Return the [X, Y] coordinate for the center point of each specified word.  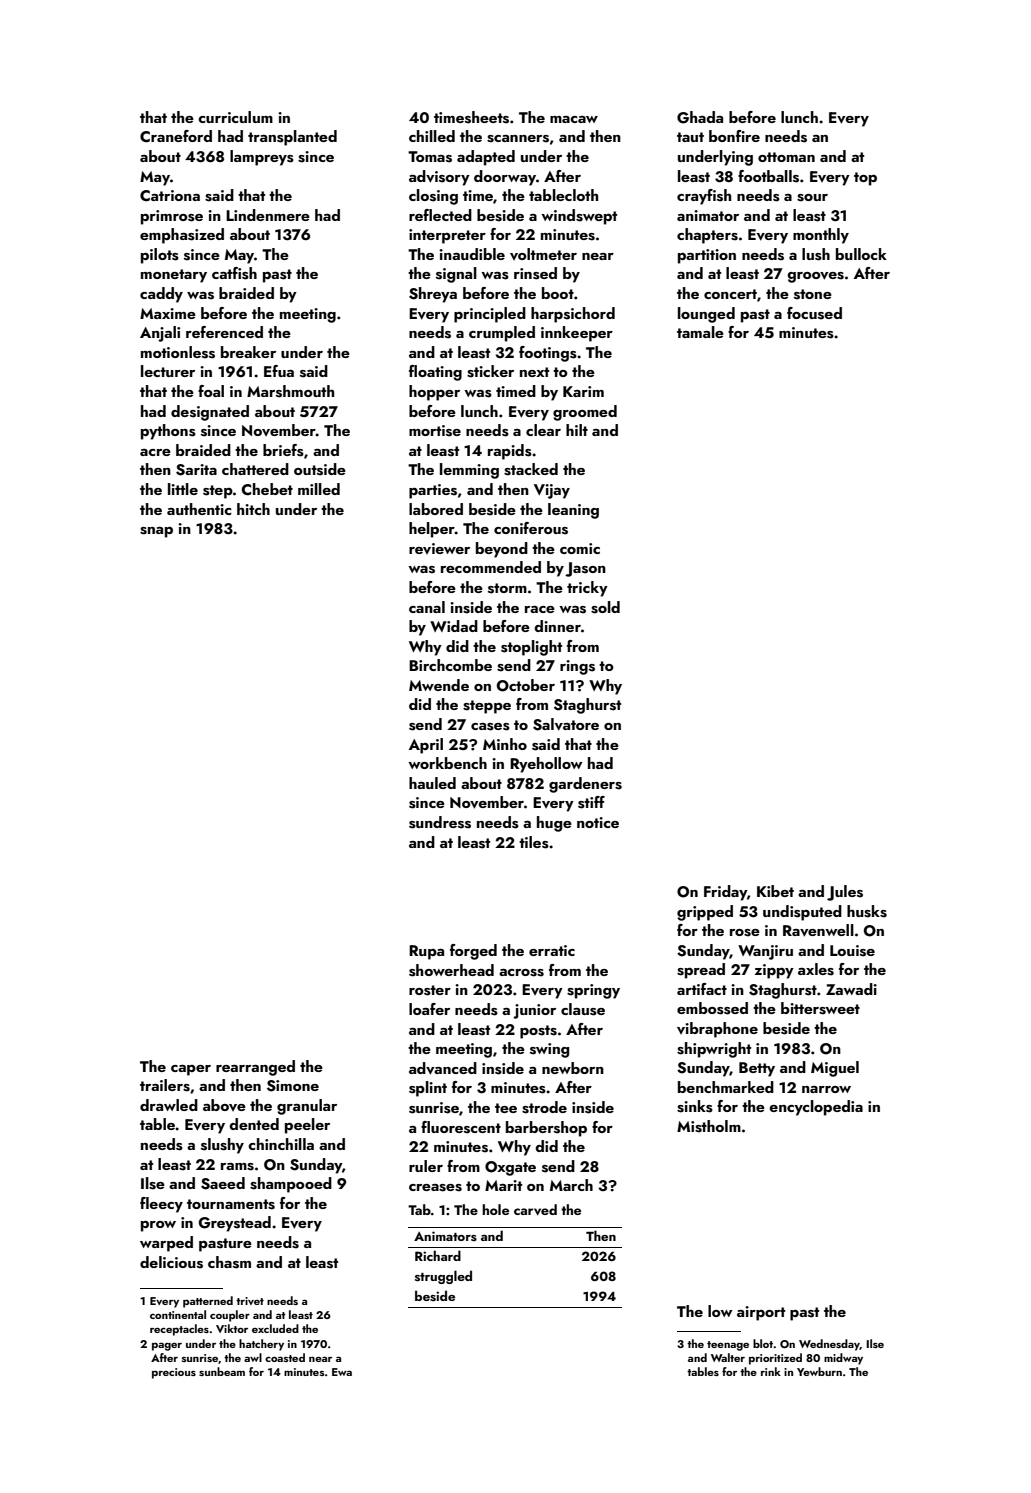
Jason [585, 569]
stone [813, 294]
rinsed [535, 273]
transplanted [292, 138]
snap [156, 532]
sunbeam [222, 1371]
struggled [443, 1277]
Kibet [775, 891]
